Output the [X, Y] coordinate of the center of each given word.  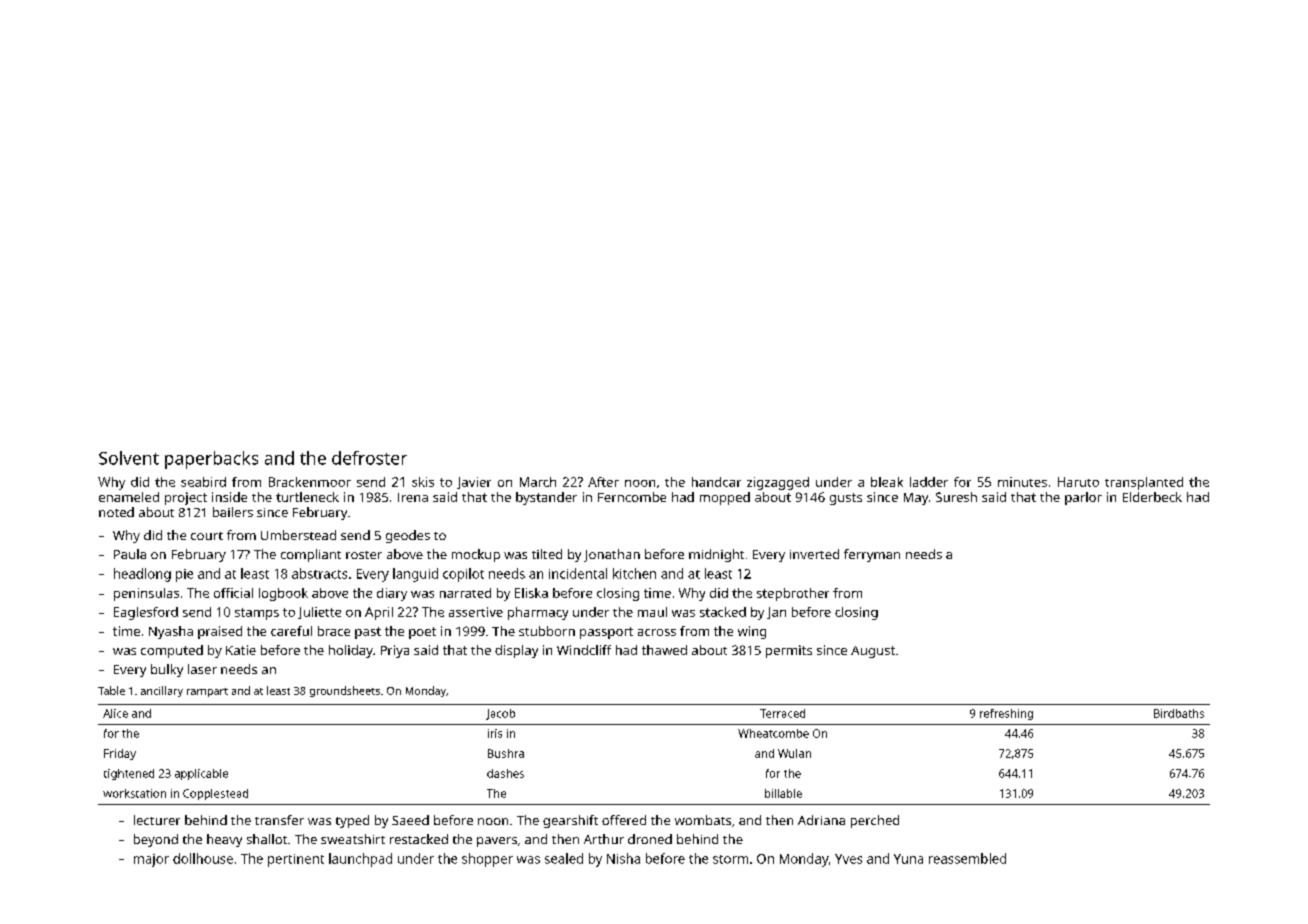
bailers [233, 512]
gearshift [570, 821]
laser [202, 669]
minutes [1022, 482]
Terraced [782, 713]
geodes [408, 536]
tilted [547, 554]
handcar [716, 482]
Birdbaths [1179, 713]
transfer [279, 820]
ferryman [872, 555]
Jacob [500, 714]
